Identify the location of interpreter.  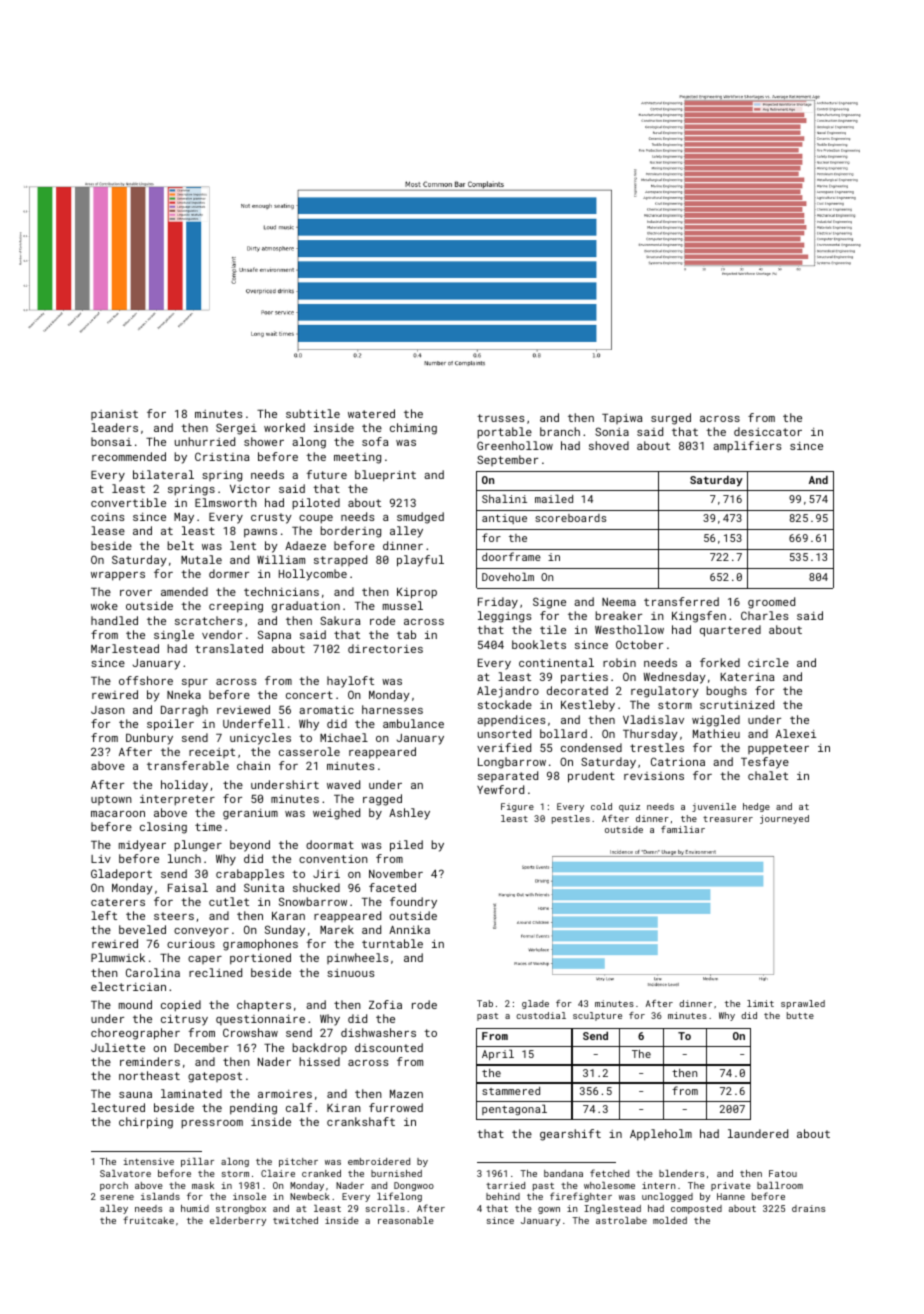
(177, 800).
